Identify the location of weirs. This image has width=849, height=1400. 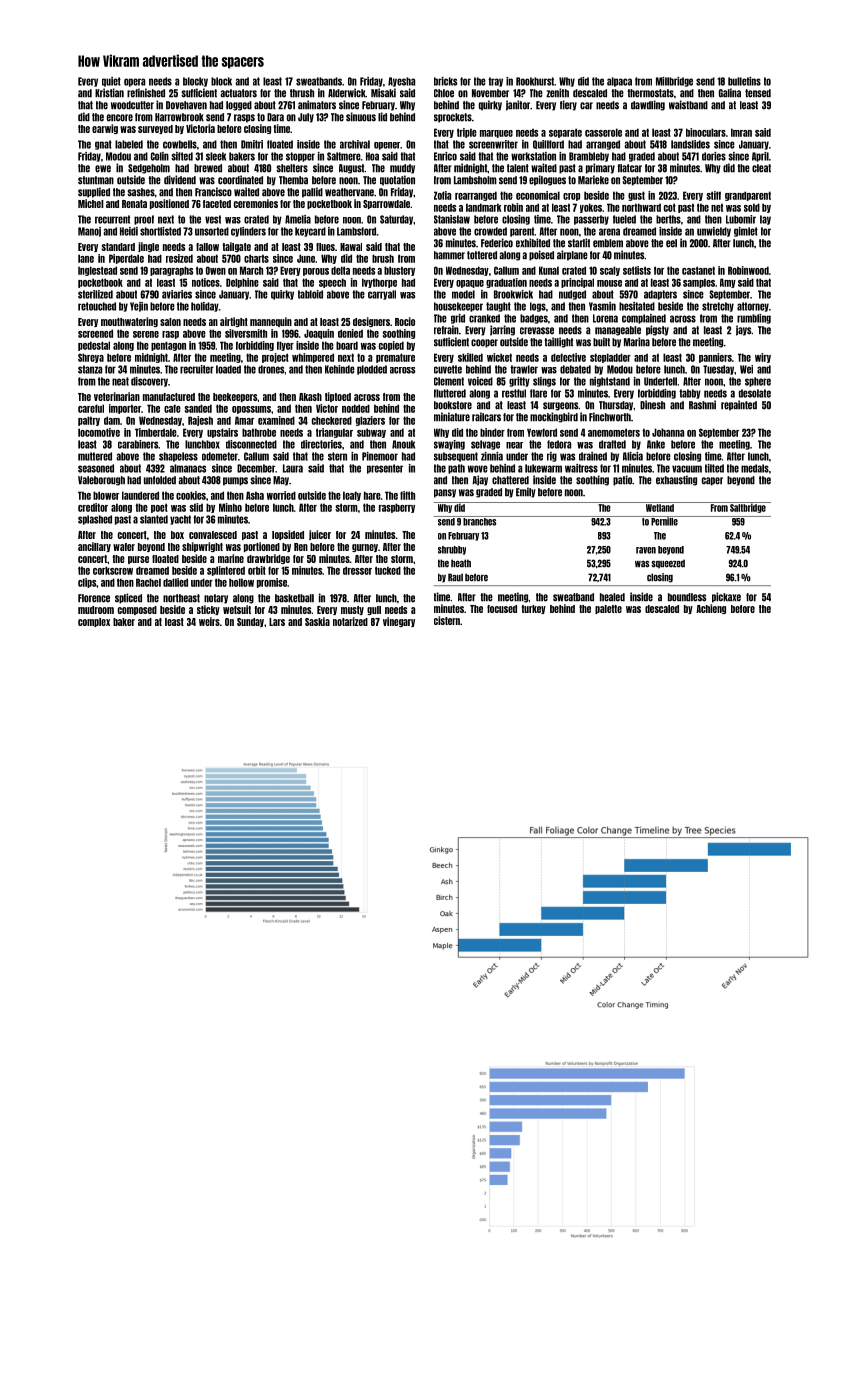
(209, 621).
